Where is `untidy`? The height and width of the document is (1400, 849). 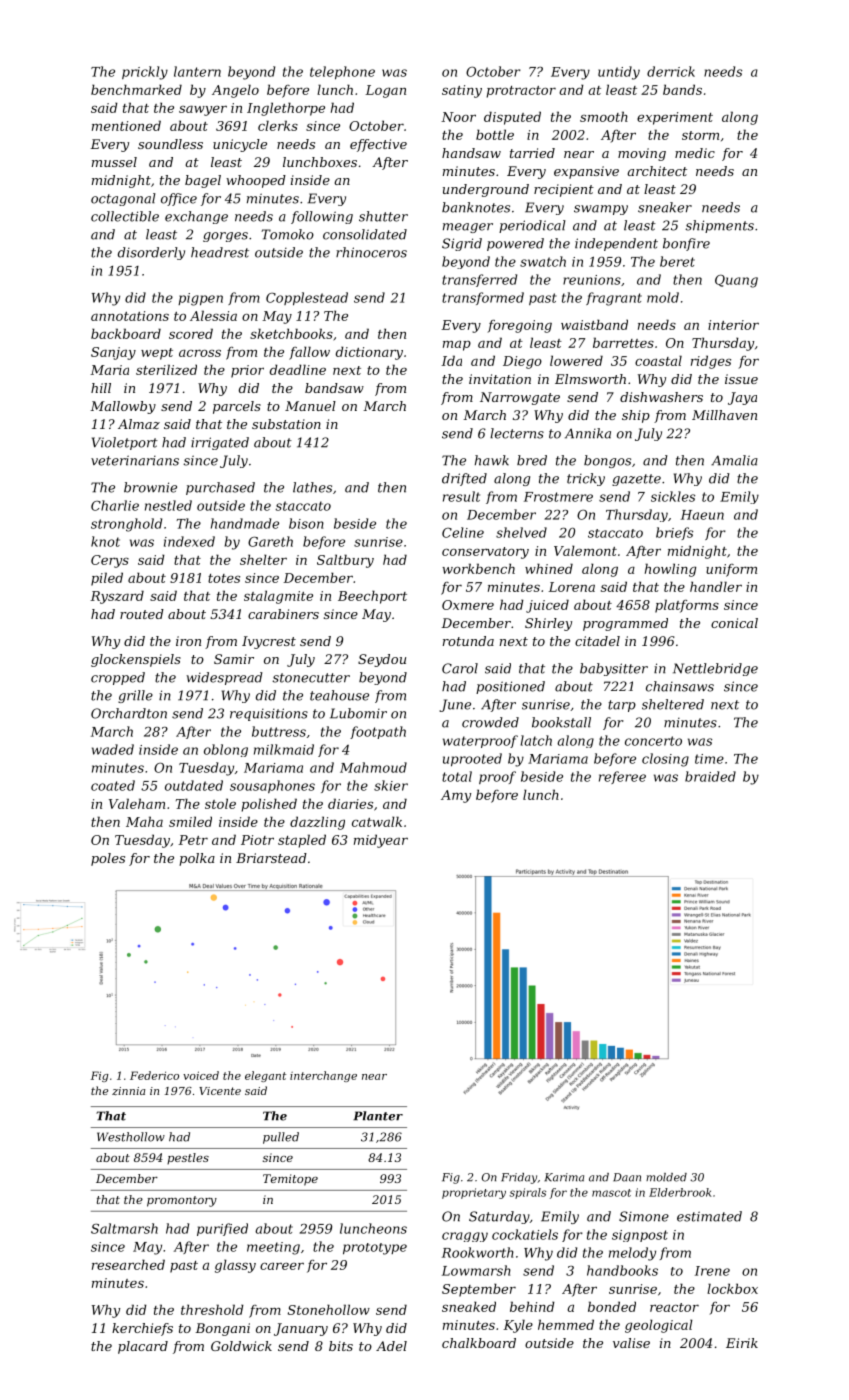
untidy is located at coordinates (619, 73).
